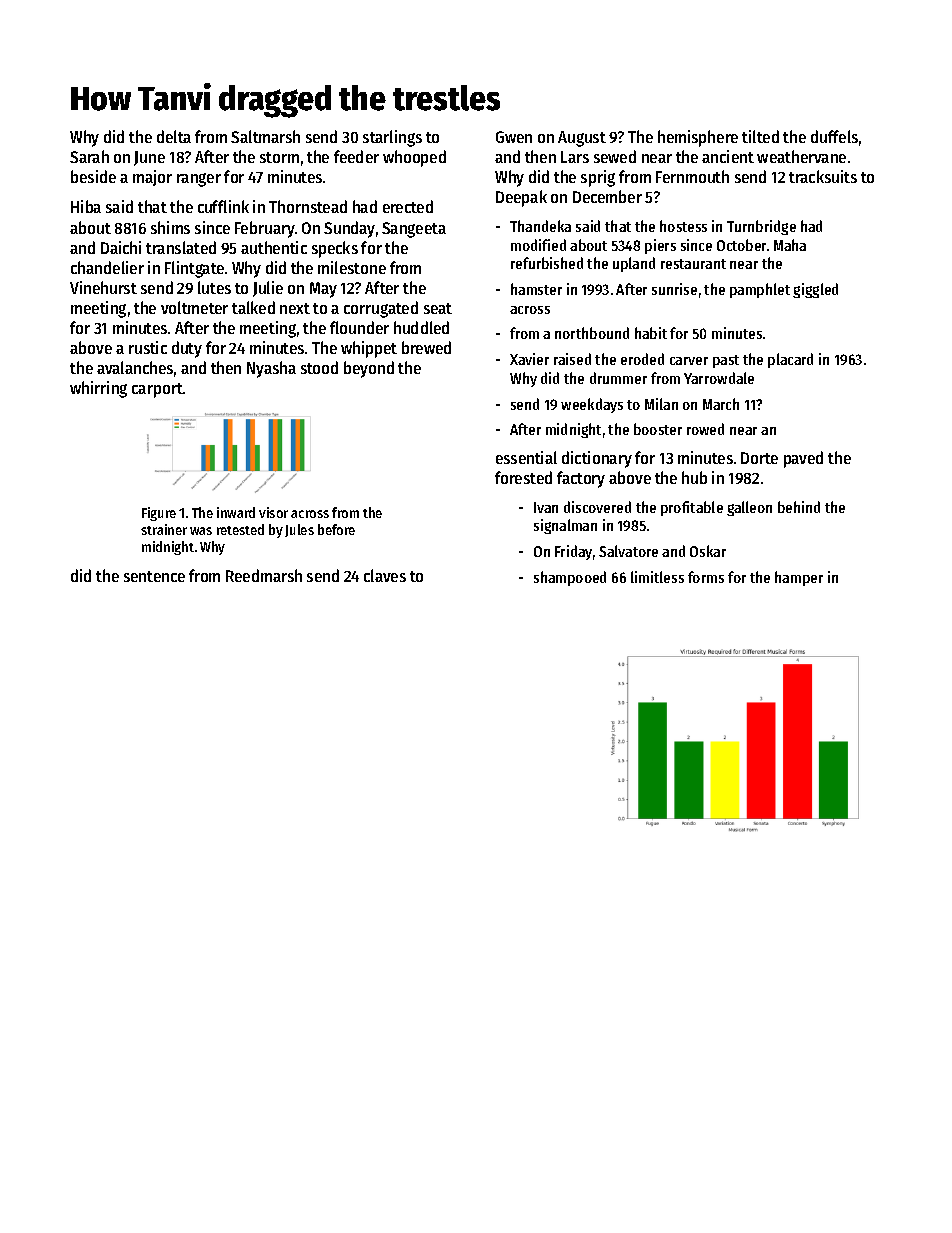 This screenshot has width=952, height=1233. What do you see at coordinates (174, 136) in the screenshot?
I see `delta` at bounding box center [174, 136].
